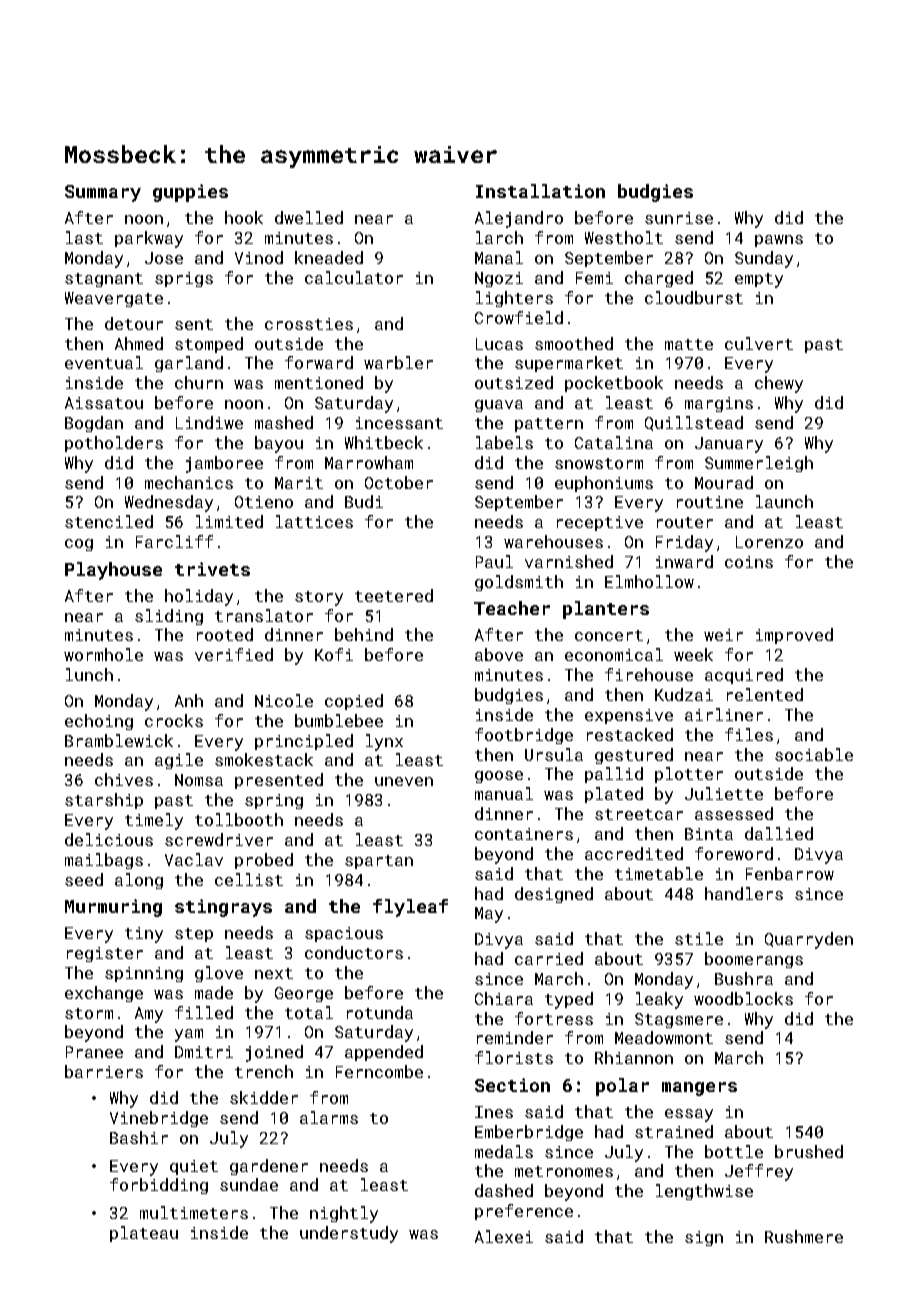 This page has width=924, height=1314. I want to click on Vinod, so click(259, 257).
